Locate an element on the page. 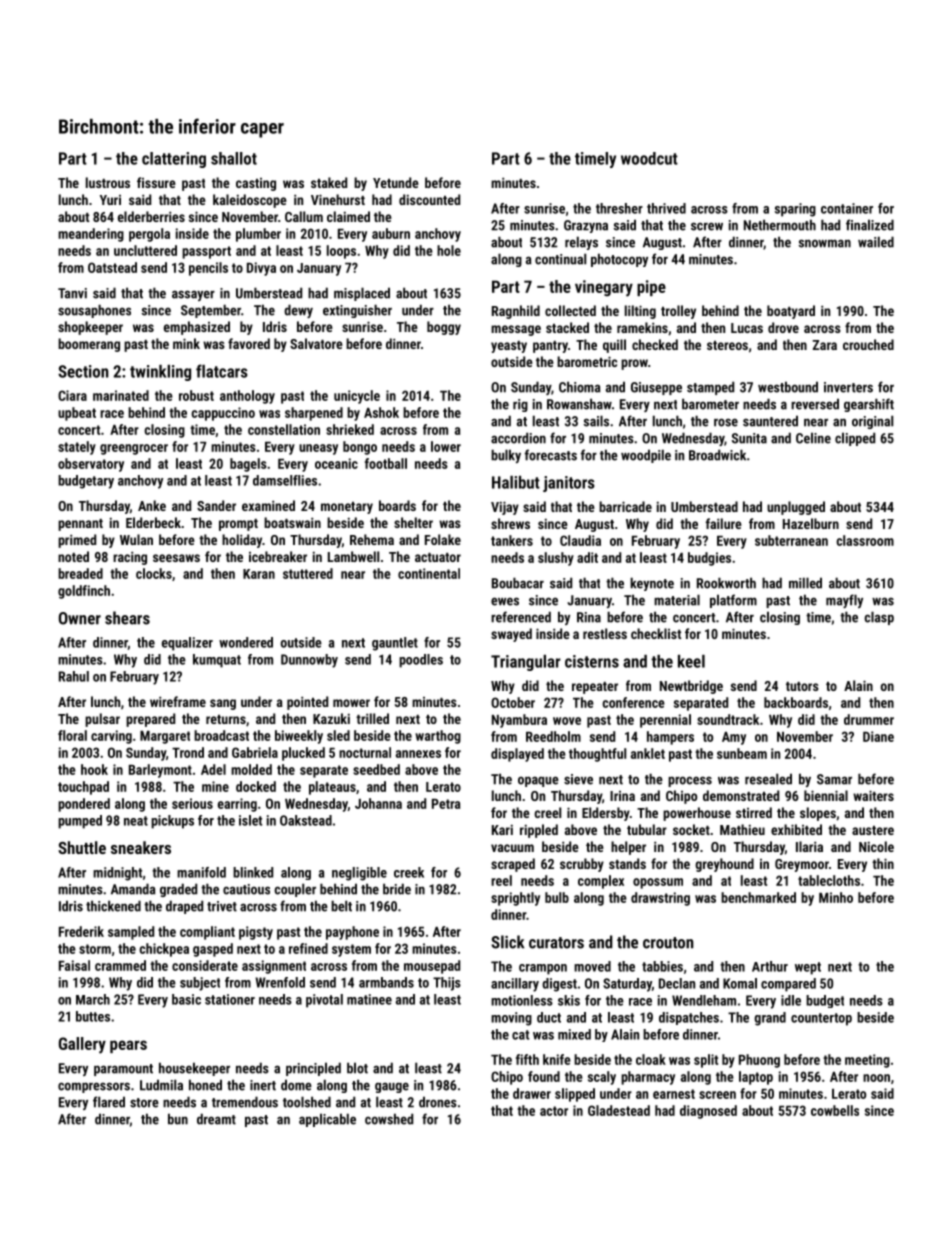  compressors is located at coordinates (94, 1087).
